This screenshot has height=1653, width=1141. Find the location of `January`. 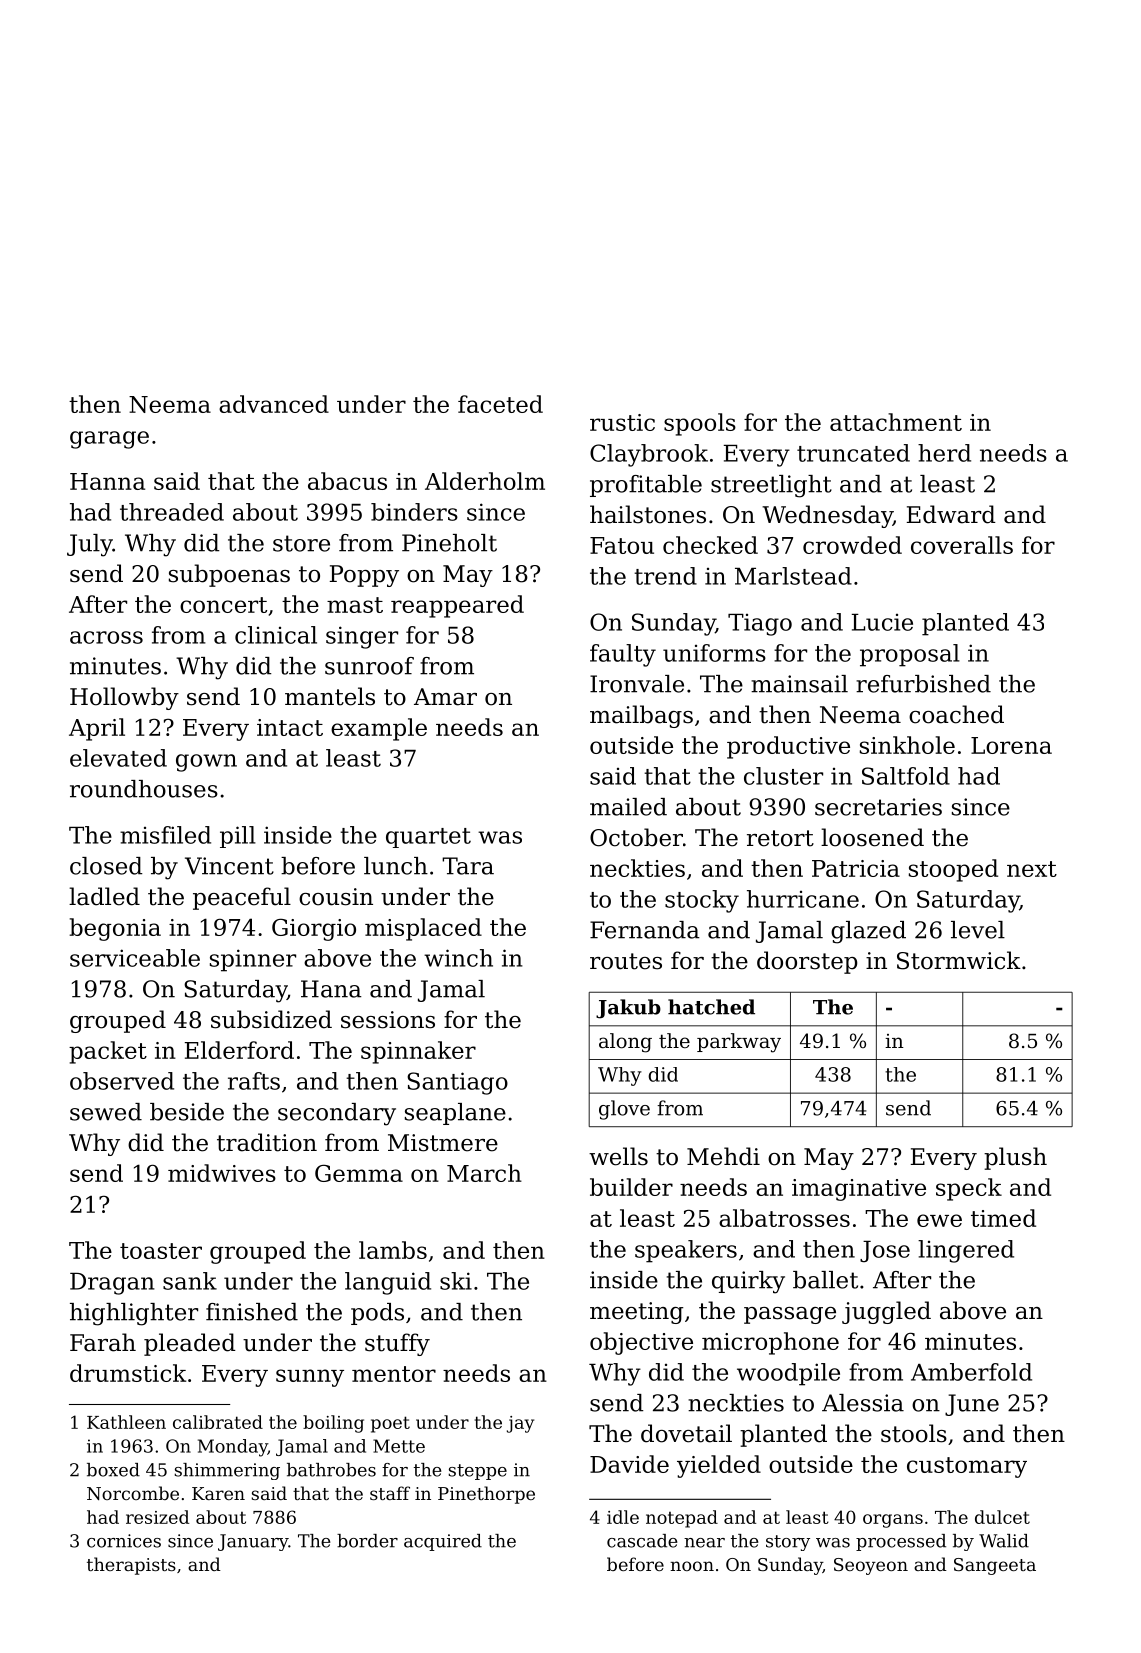

January is located at coordinates (253, 1542).
